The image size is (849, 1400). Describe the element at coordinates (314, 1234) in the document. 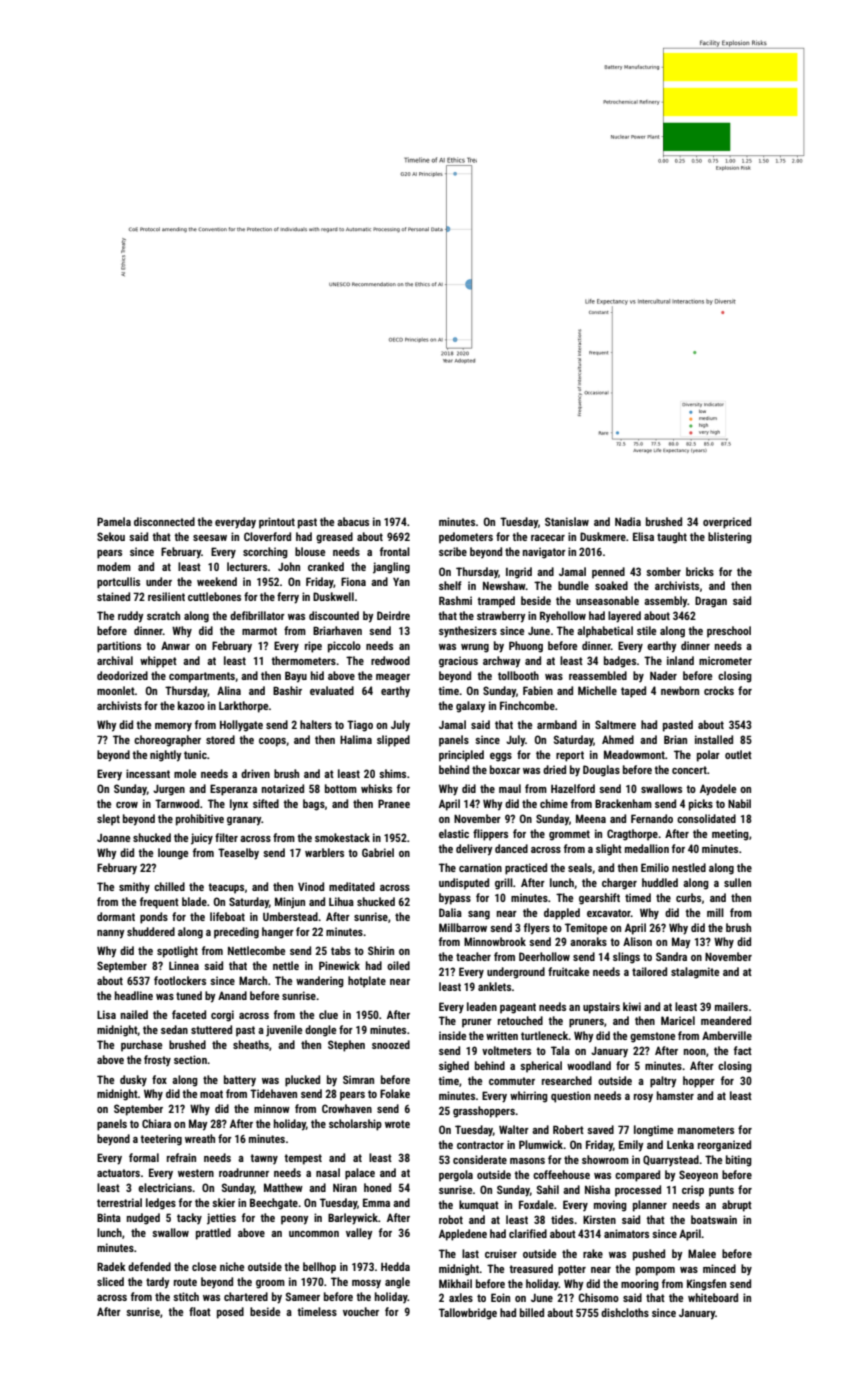

I see `uncommon` at that location.
